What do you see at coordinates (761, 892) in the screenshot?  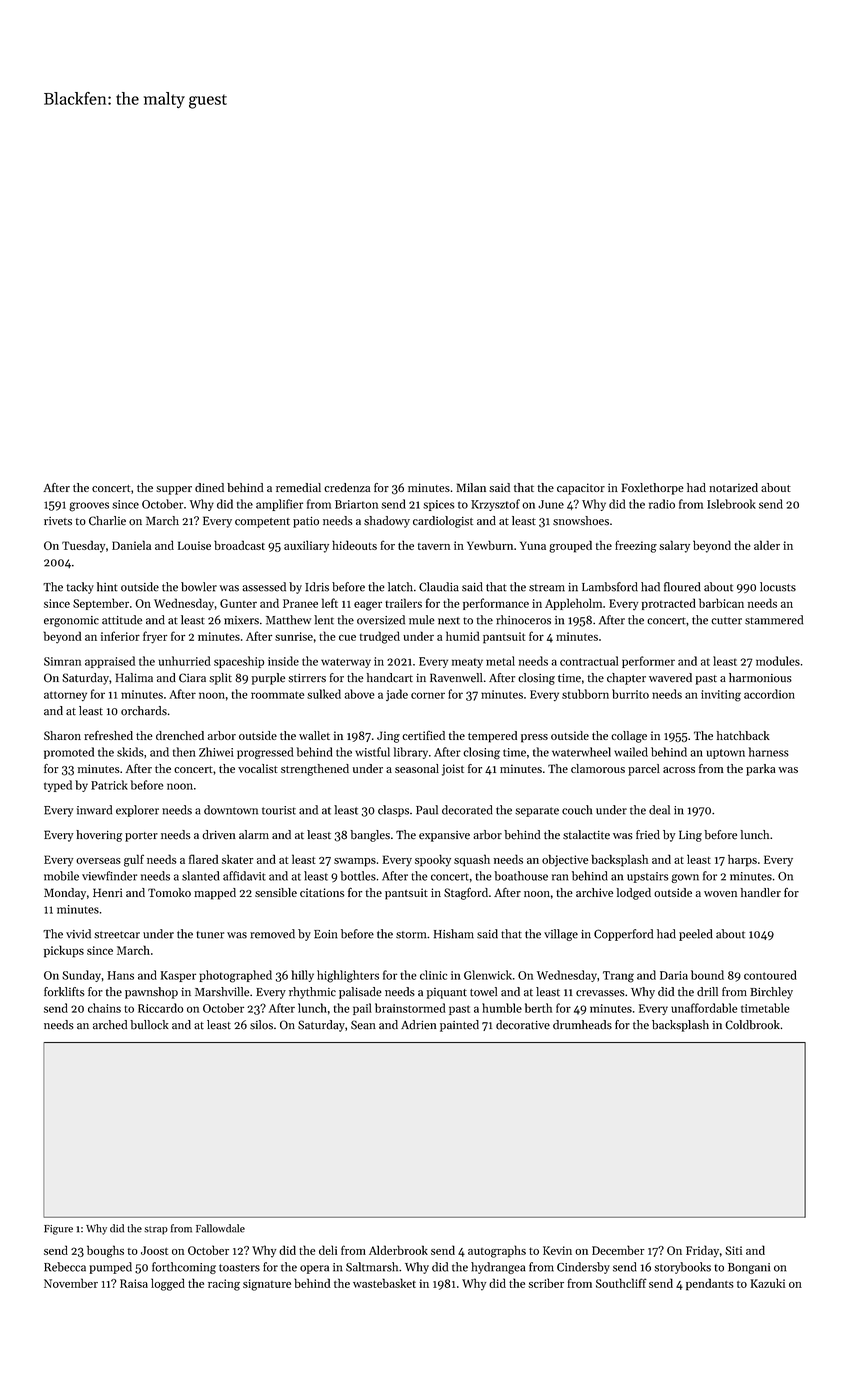 I see `handler` at bounding box center [761, 892].
